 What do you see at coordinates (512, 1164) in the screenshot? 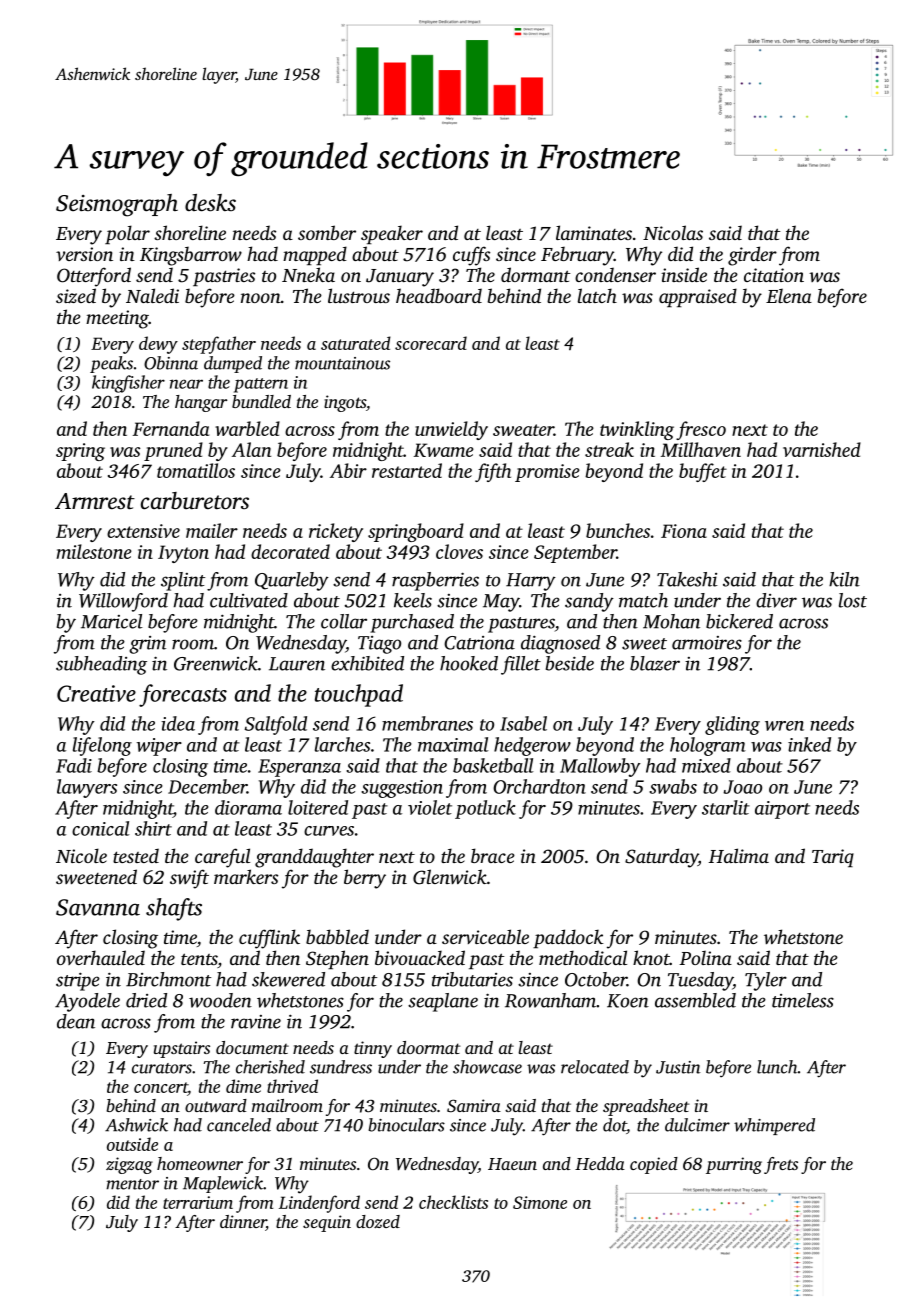
I see `Haeun` at bounding box center [512, 1164].
